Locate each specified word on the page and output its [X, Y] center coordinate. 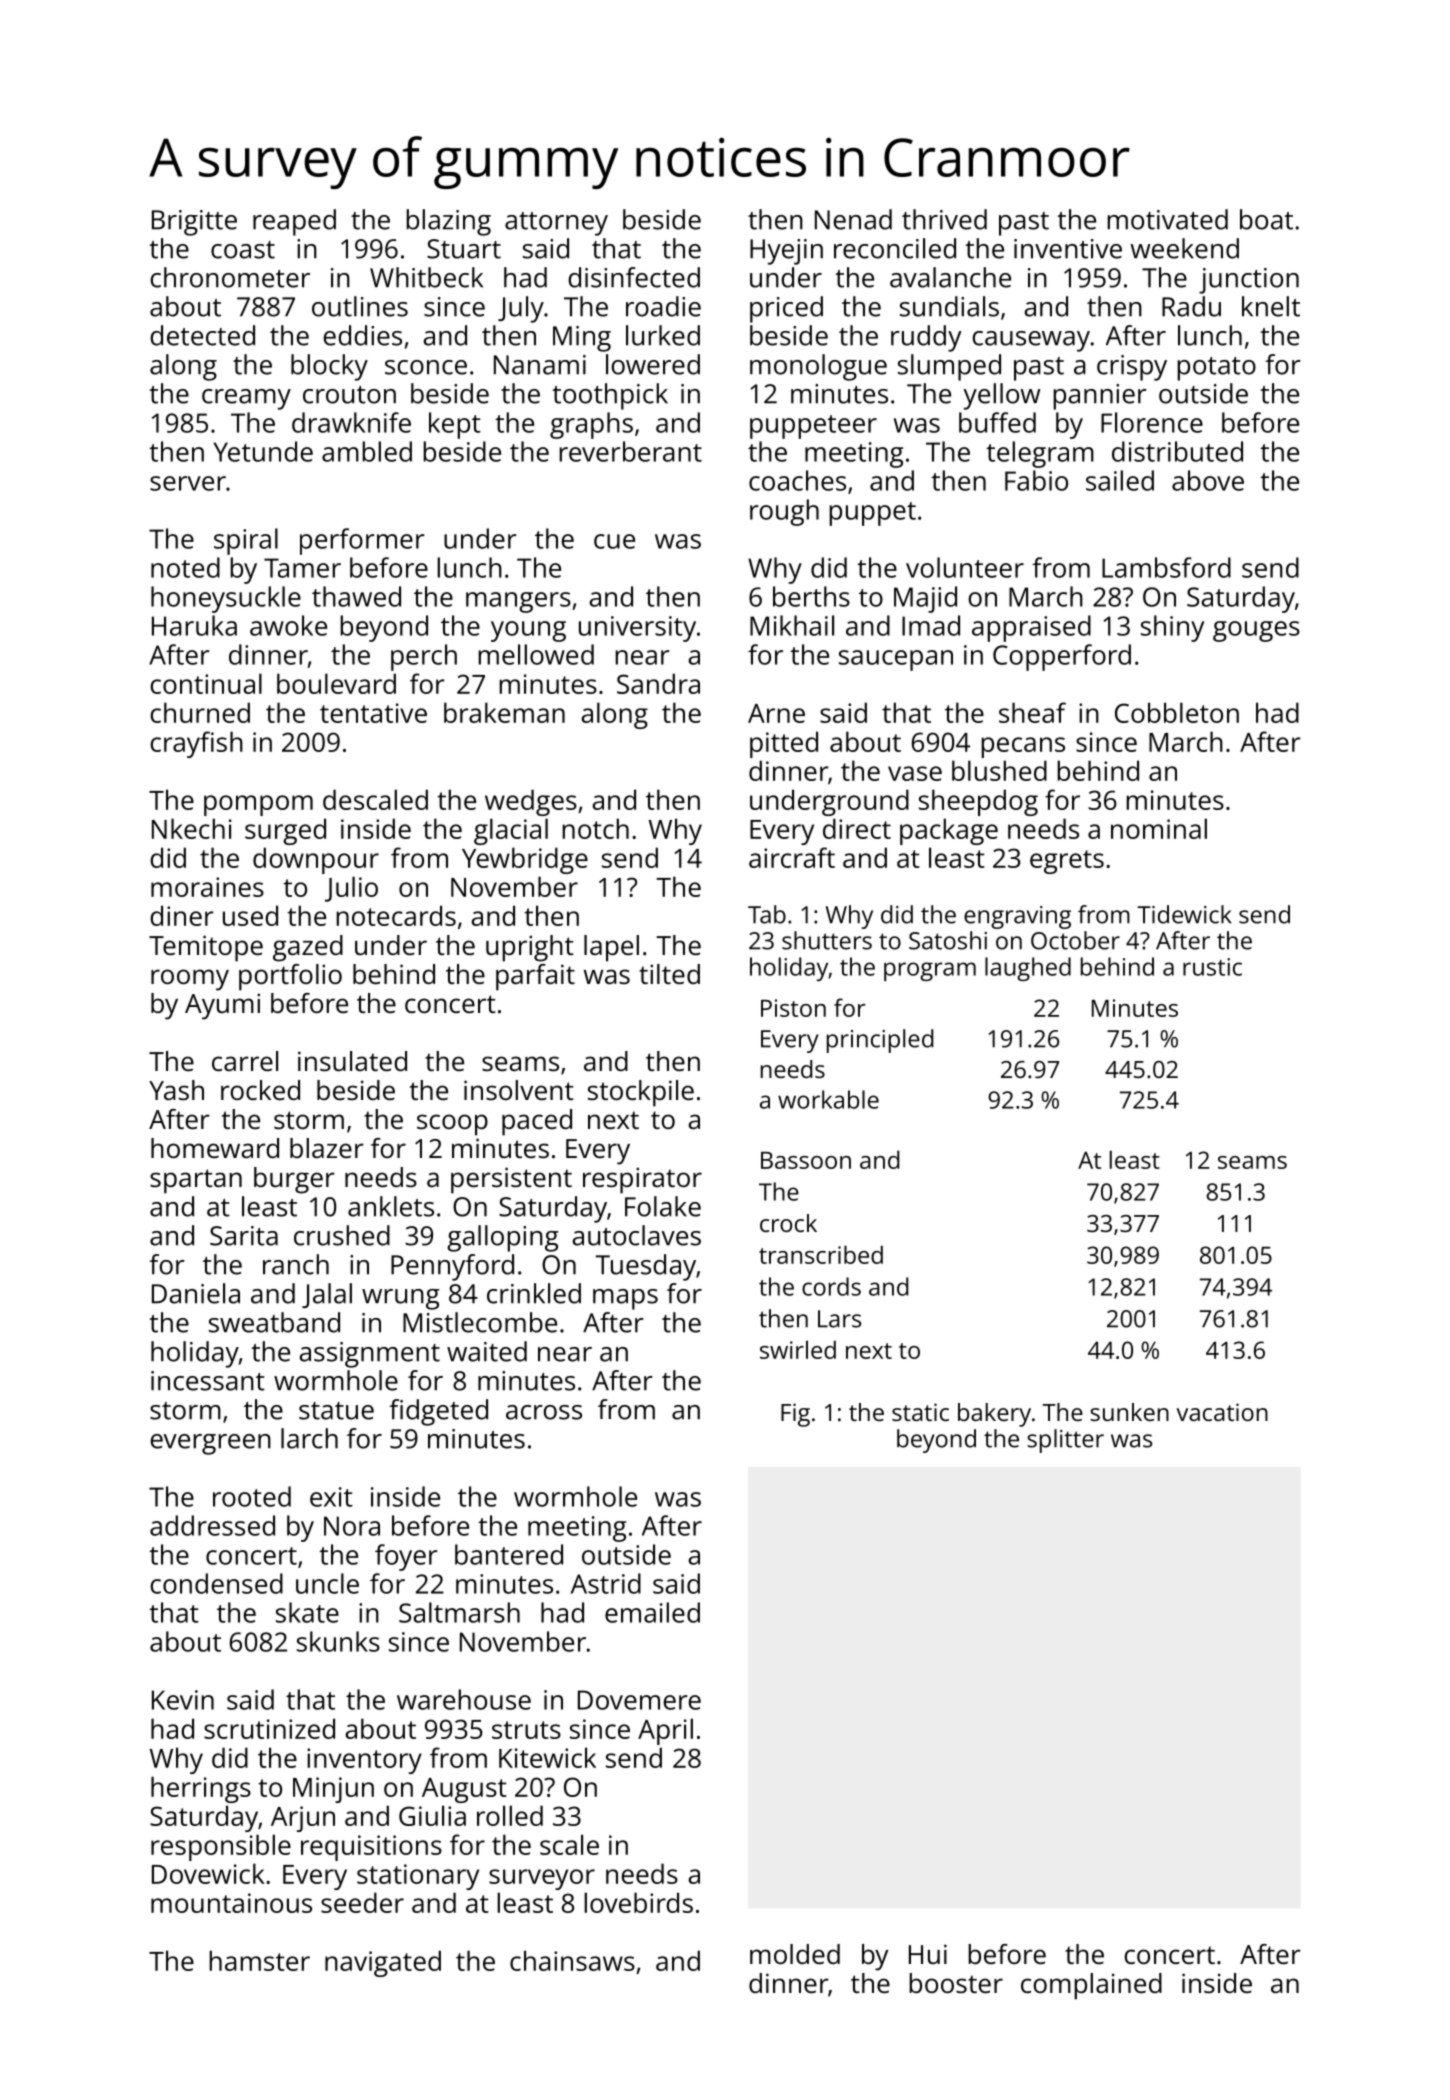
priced [786, 309]
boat [1266, 219]
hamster [259, 1960]
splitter [1065, 1441]
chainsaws [572, 1960]
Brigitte [194, 223]
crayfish [196, 744]
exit [331, 1497]
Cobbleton [1177, 712]
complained [1091, 1986]
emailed [652, 1612]
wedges [531, 802]
